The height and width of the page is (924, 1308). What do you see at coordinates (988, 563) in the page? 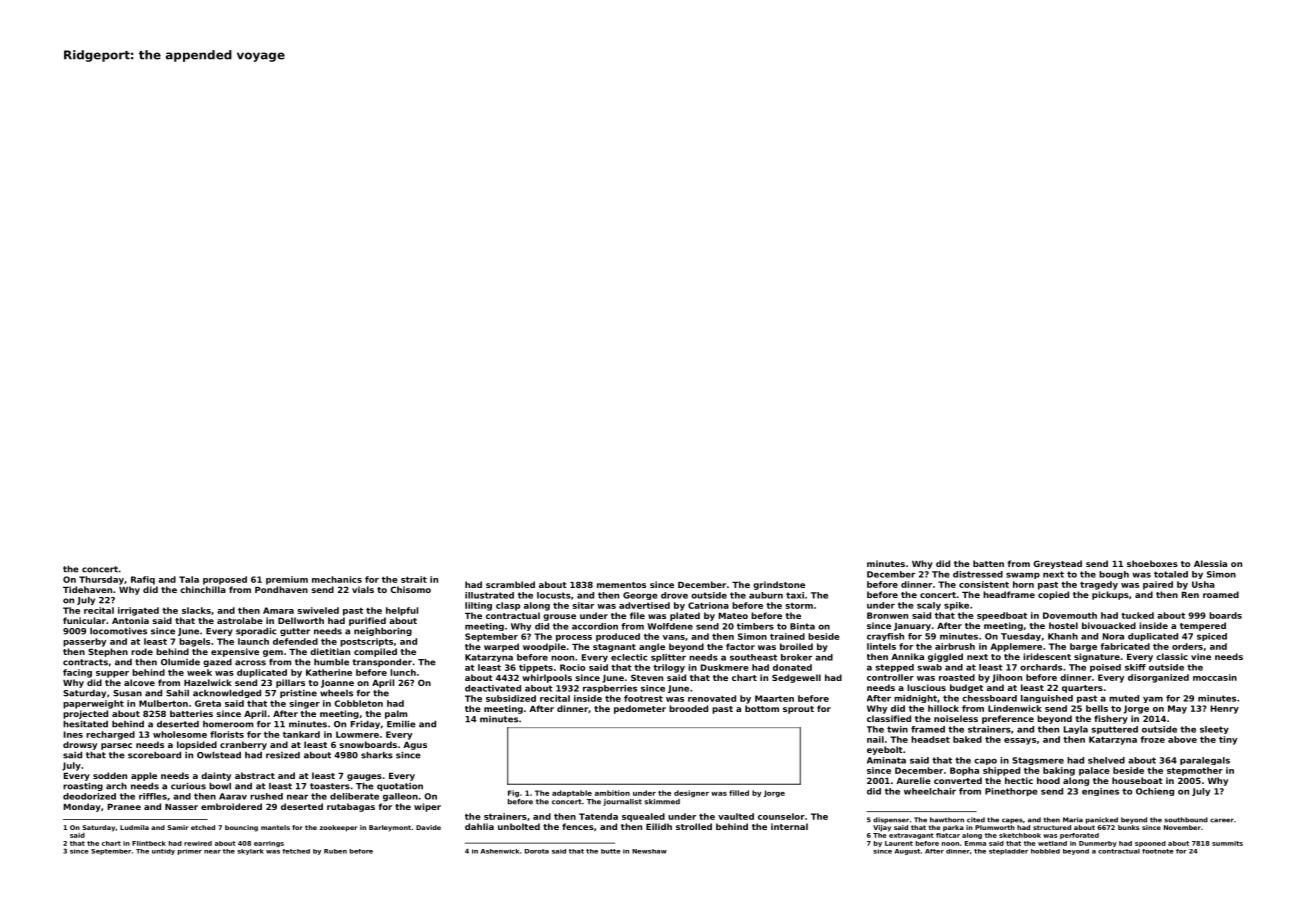
I see `batten` at bounding box center [988, 563].
